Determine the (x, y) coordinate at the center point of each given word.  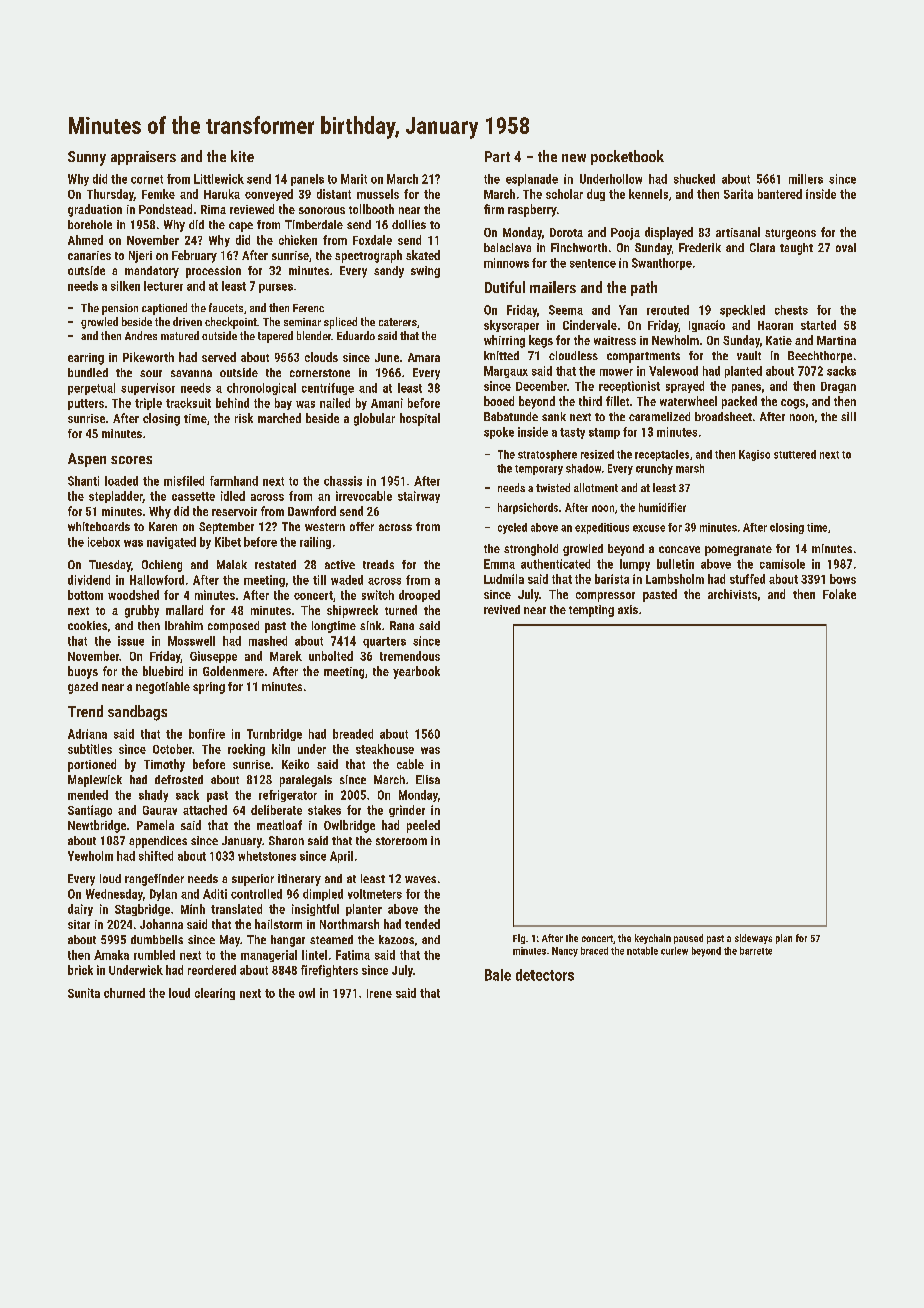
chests (791, 310)
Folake (839, 594)
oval (846, 247)
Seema (566, 310)
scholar (564, 194)
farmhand (234, 481)
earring (86, 359)
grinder (407, 811)
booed (499, 401)
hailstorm (278, 924)
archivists (732, 594)
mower (616, 372)
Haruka (222, 194)
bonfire (207, 734)
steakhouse (385, 749)
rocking (246, 750)
